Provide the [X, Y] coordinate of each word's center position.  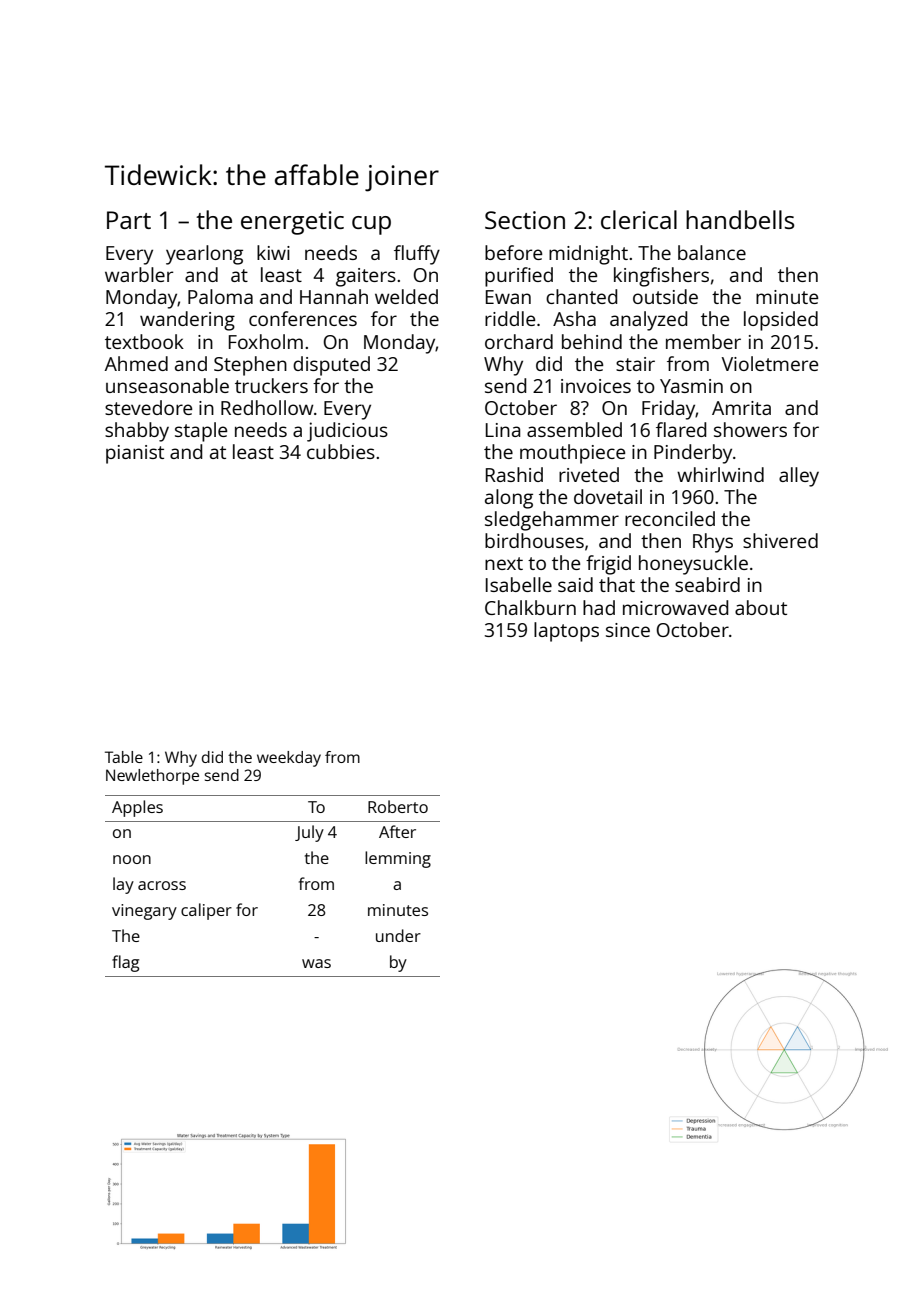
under [398, 935]
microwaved [675, 607]
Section [525, 220]
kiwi [273, 252]
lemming [398, 859]
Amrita [741, 408]
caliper [206, 911]
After [397, 831]
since [628, 630]
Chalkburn [530, 607]
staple [201, 432]
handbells [740, 219]
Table [124, 757]
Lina [503, 430]
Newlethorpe [152, 777]
